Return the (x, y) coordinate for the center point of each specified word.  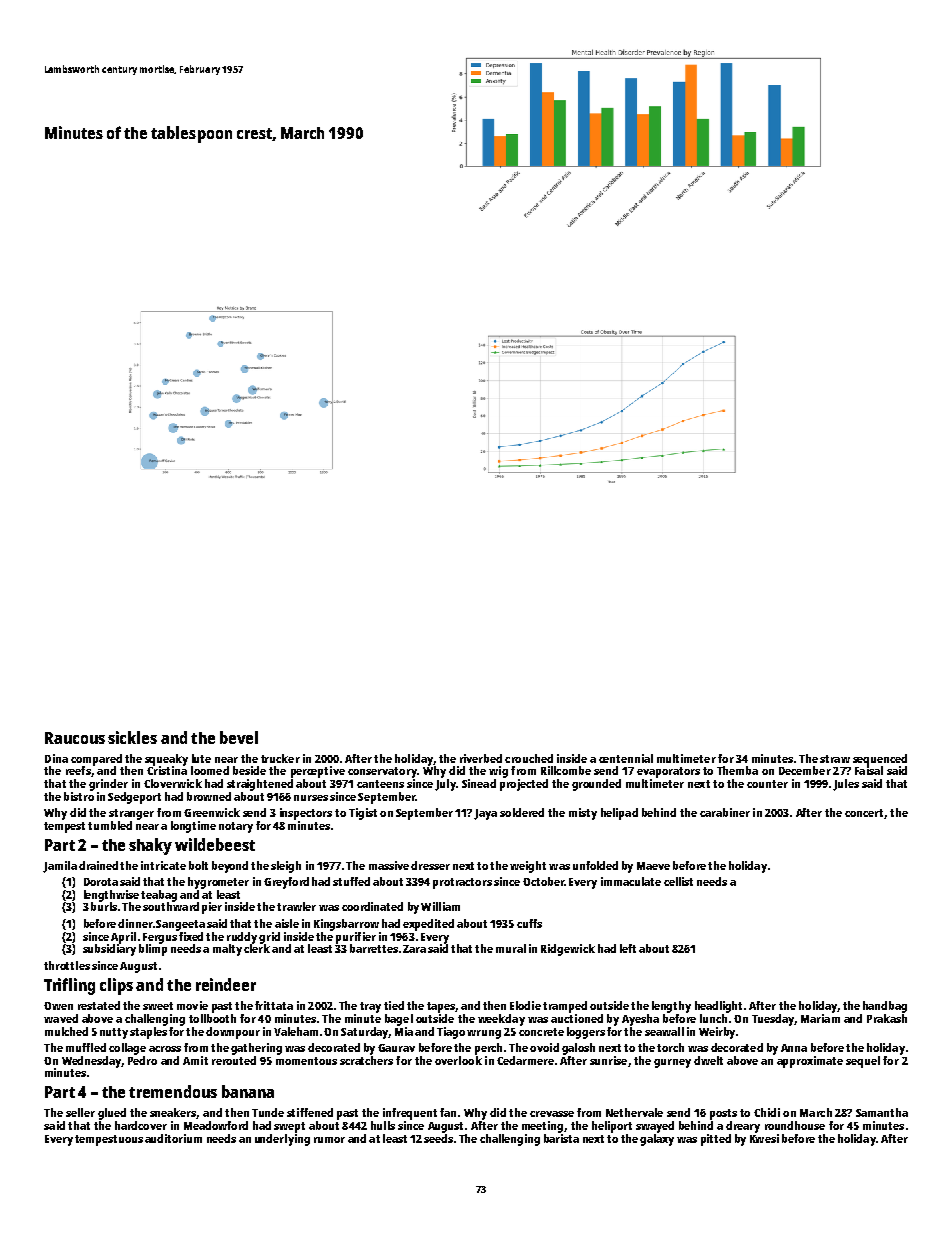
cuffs (529, 923)
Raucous (75, 738)
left (628, 948)
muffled (86, 1047)
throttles (67, 965)
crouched (529, 758)
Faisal (869, 770)
